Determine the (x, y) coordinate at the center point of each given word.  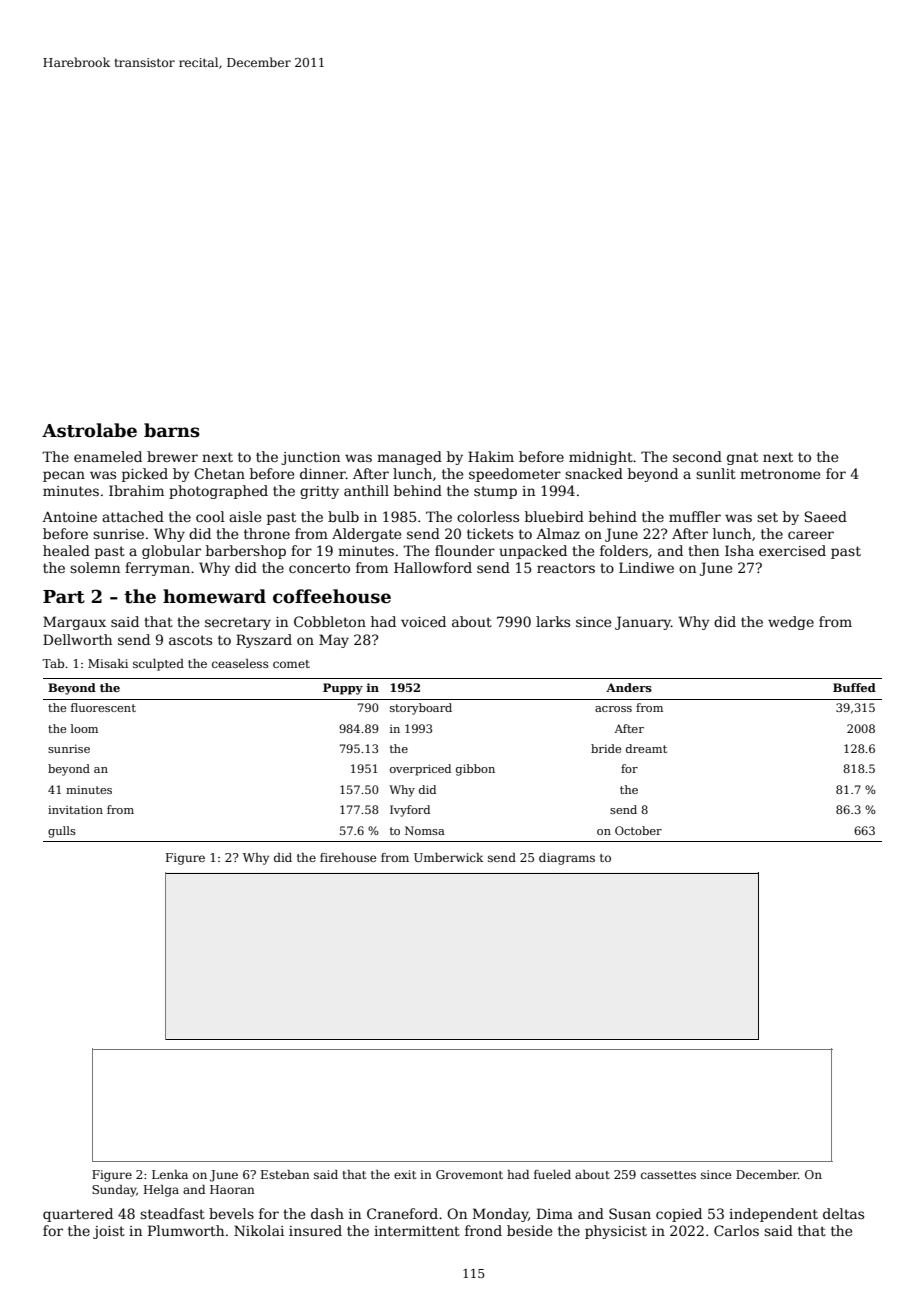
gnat (742, 458)
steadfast (172, 1213)
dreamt (646, 748)
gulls (62, 832)
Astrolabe (89, 430)
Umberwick (448, 857)
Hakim (491, 456)
